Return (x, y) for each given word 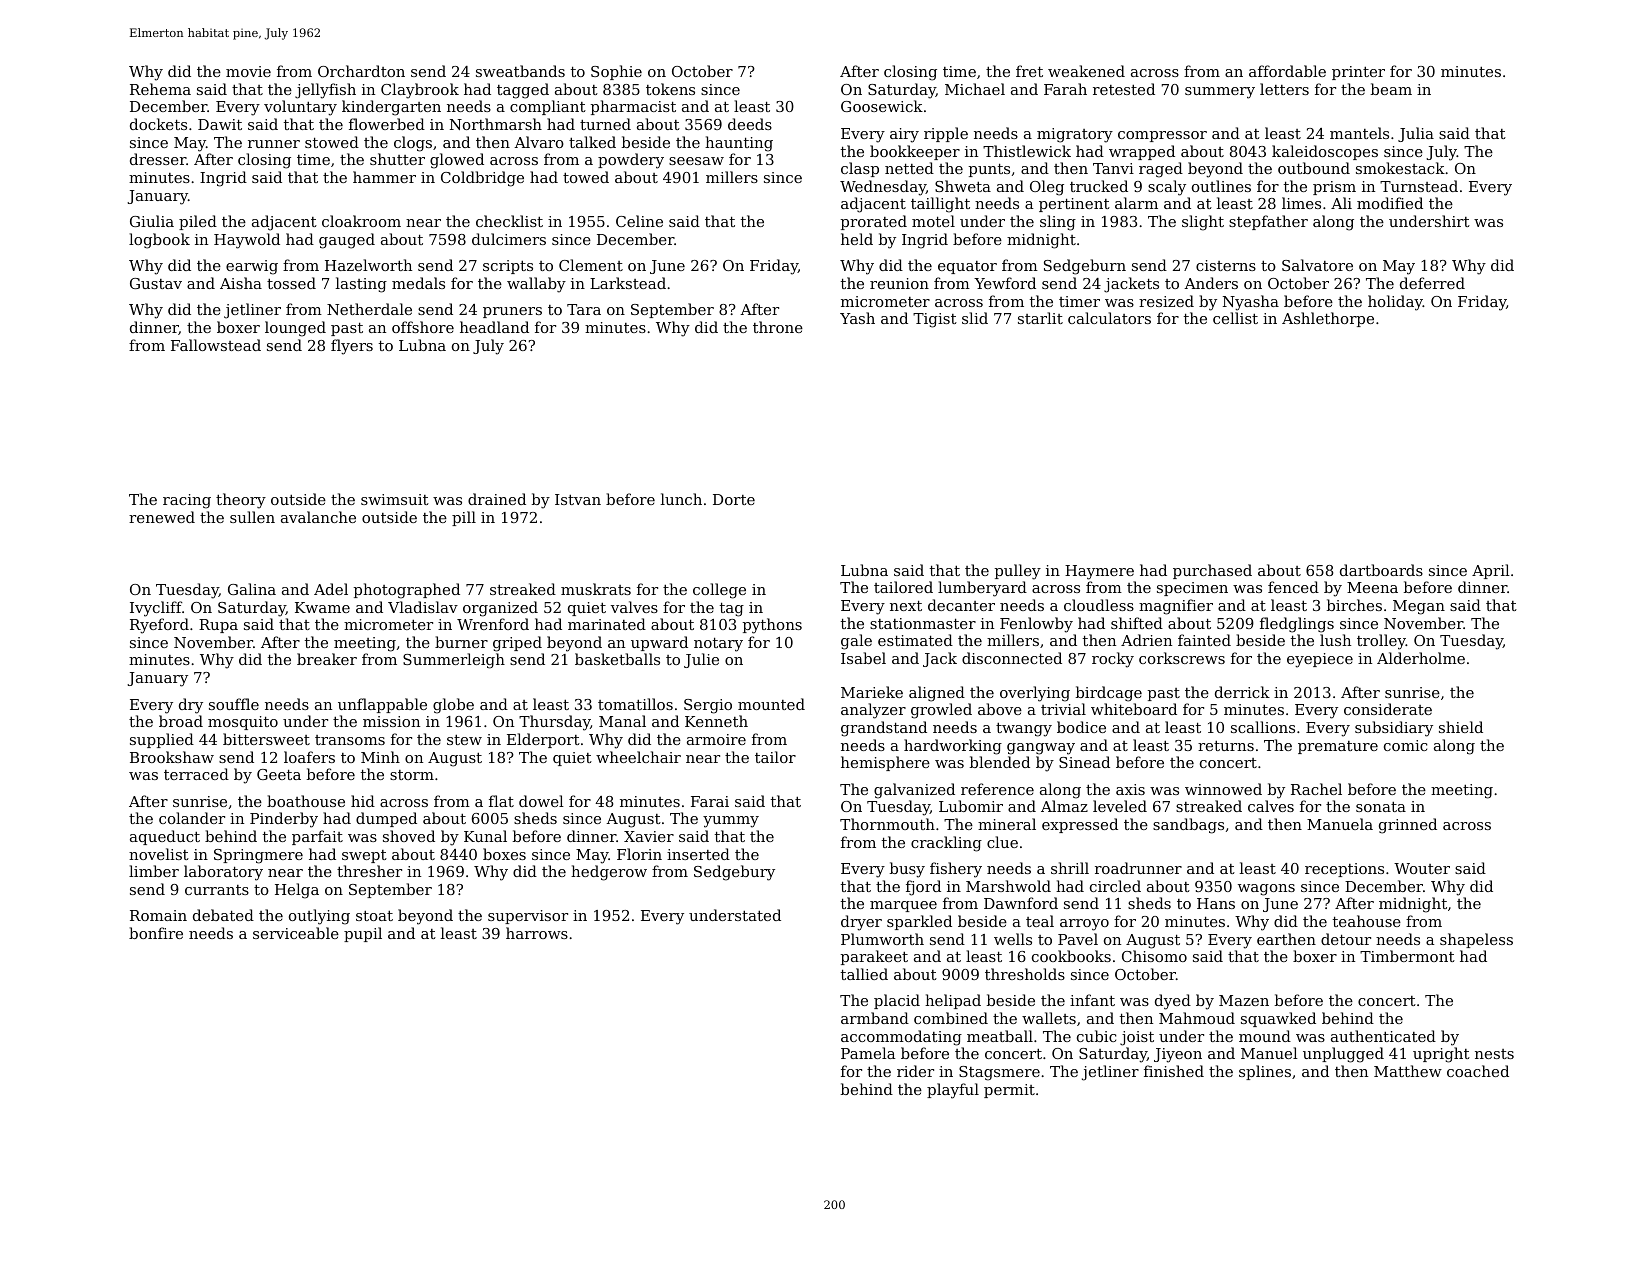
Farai (710, 801)
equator (967, 267)
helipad (953, 1001)
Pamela (868, 1053)
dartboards (1381, 570)
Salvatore (1317, 265)
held (857, 239)
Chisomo (1154, 956)
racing (187, 501)
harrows (537, 933)
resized (1166, 301)
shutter (397, 159)
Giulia (152, 221)
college (719, 591)
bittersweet (266, 739)
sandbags (1188, 826)
